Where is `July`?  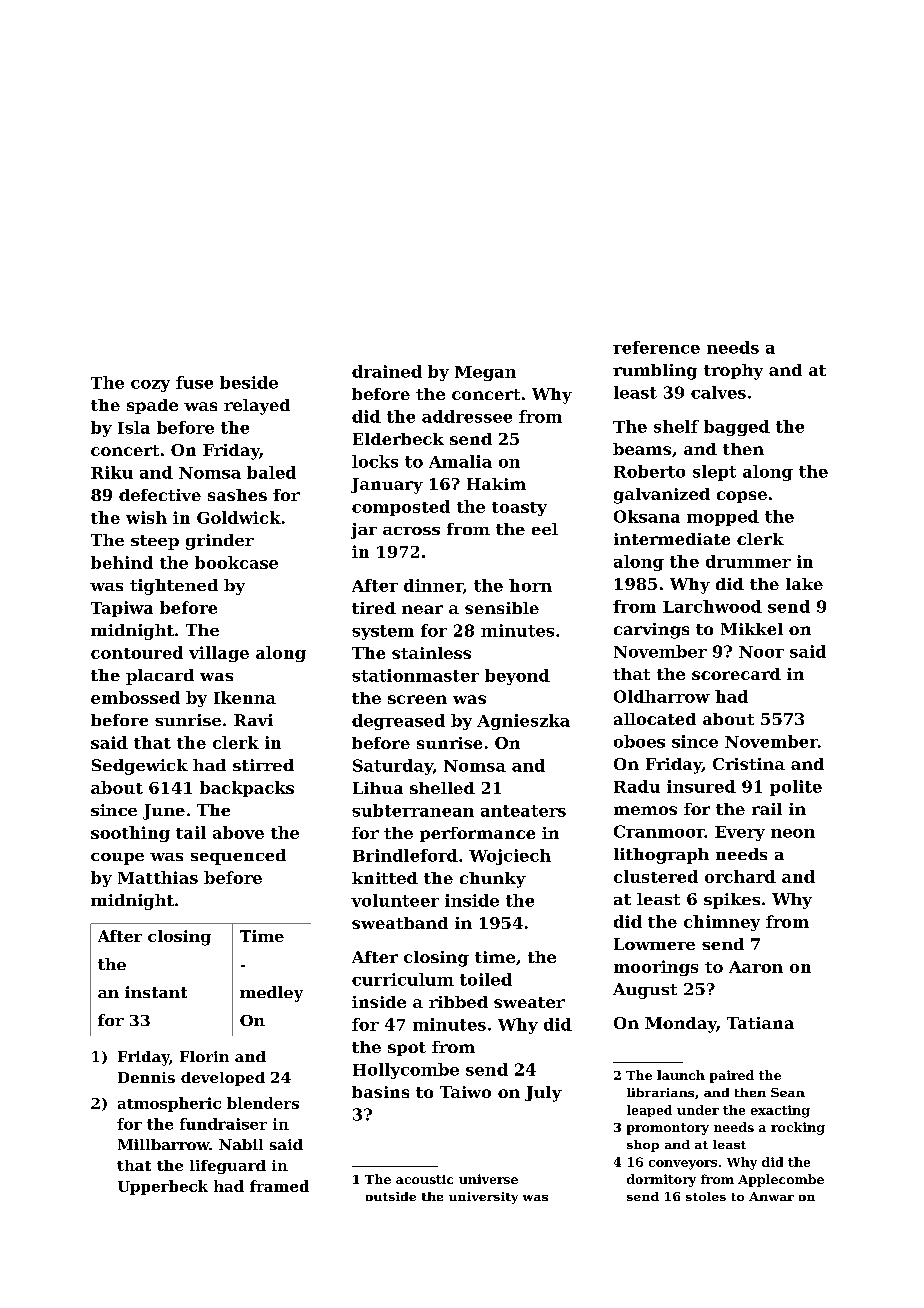 July is located at coordinates (543, 1094).
